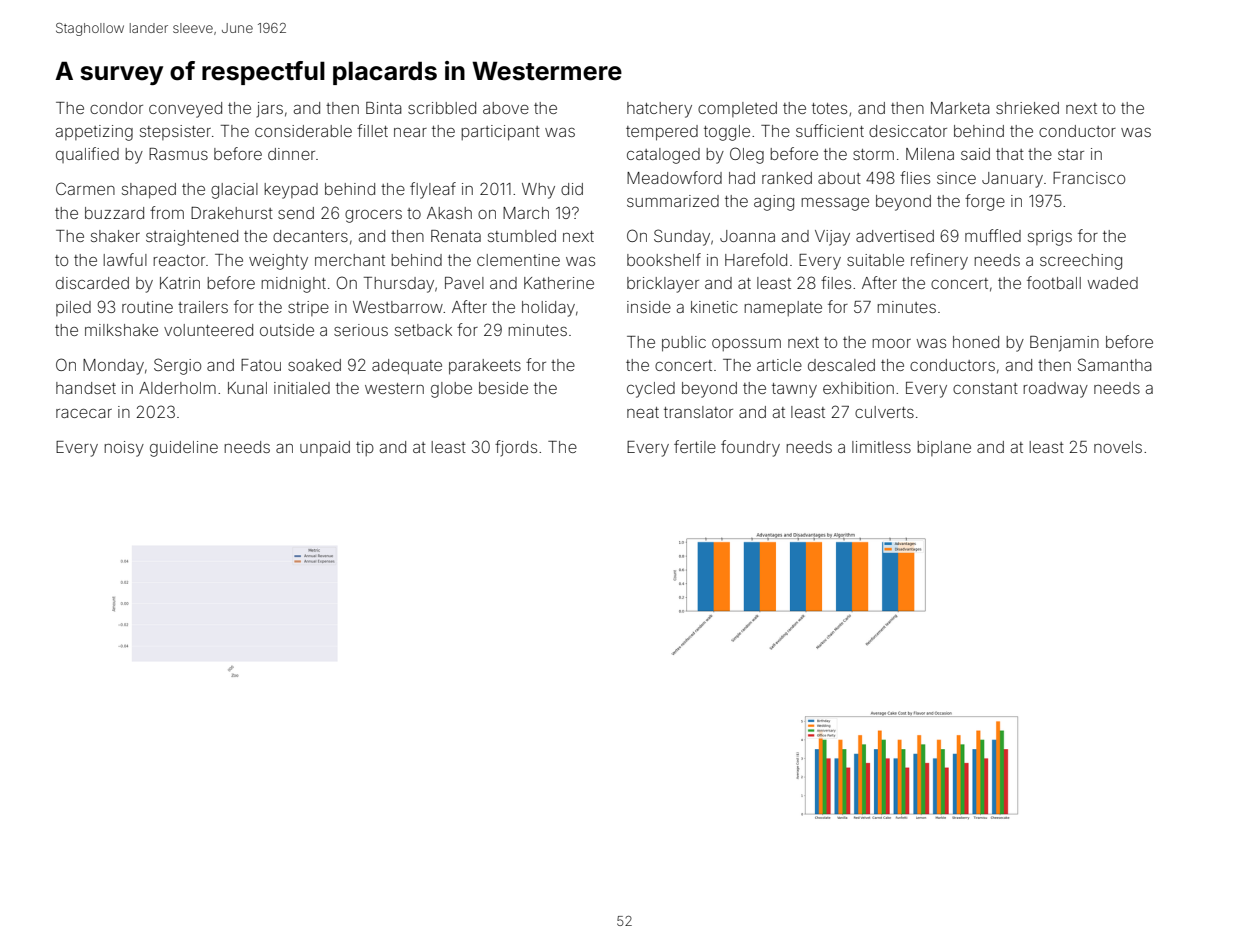 Image resolution: width=1233 pixels, height=952 pixels. What do you see at coordinates (234, 191) in the image?
I see `glacial` at bounding box center [234, 191].
